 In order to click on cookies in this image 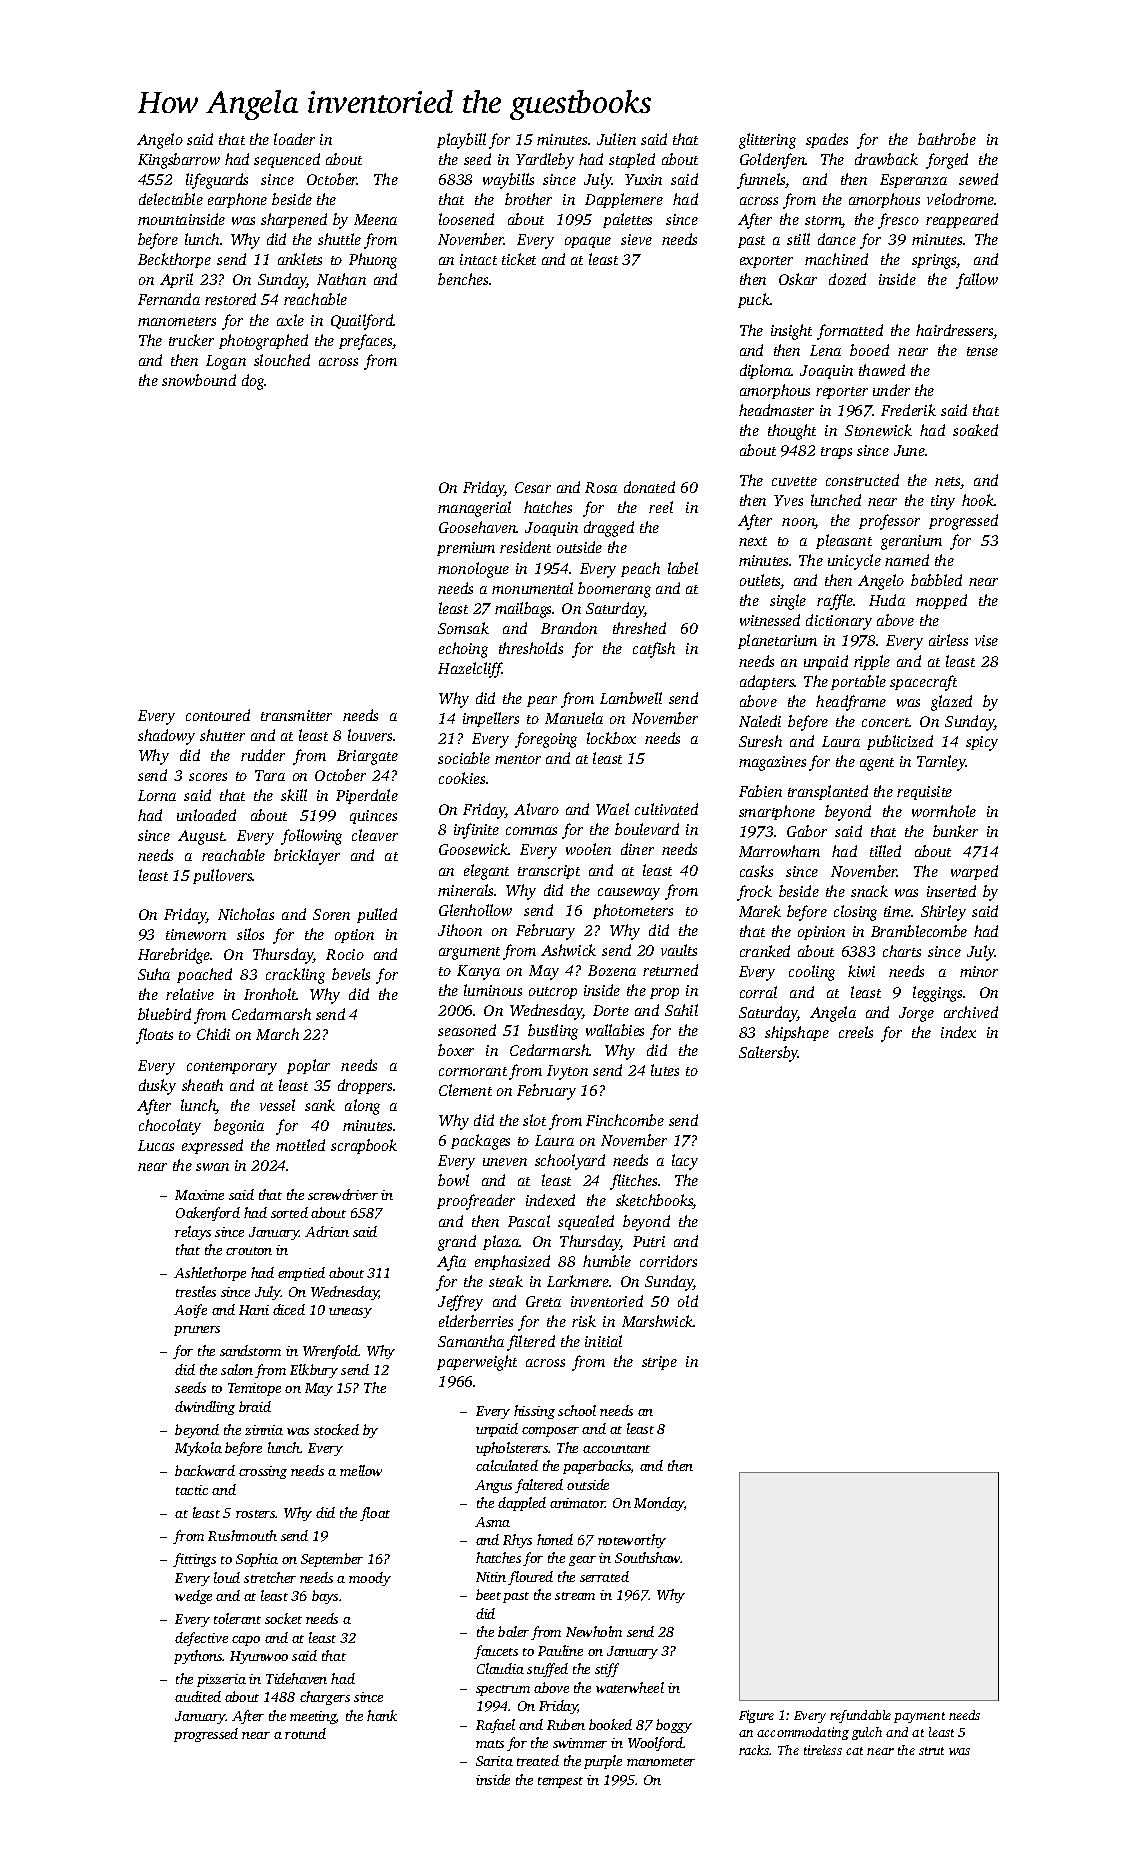, I will do `click(462, 778)`.
